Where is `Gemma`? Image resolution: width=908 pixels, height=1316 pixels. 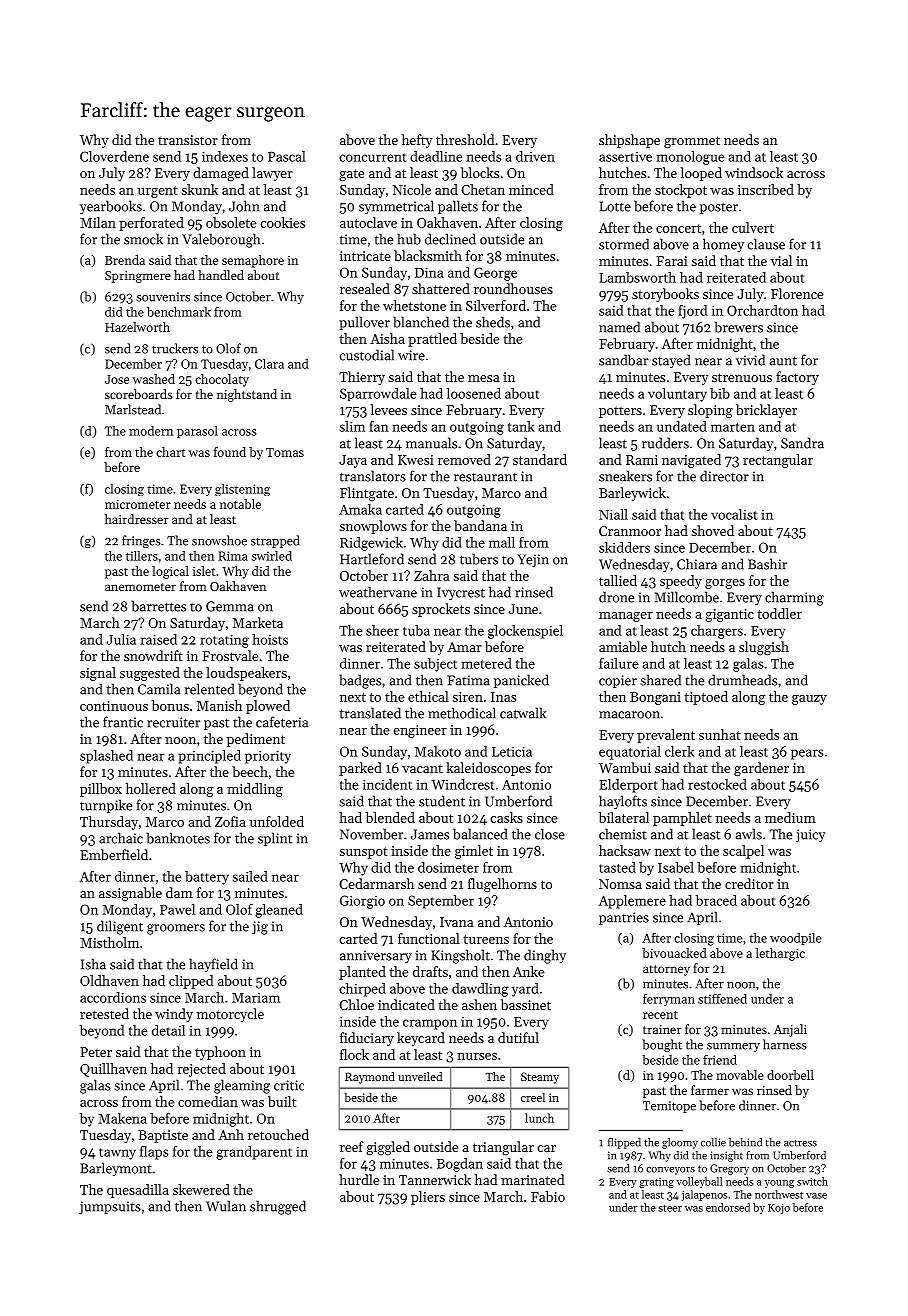 Gemma is located at coordinates (230, 606).
